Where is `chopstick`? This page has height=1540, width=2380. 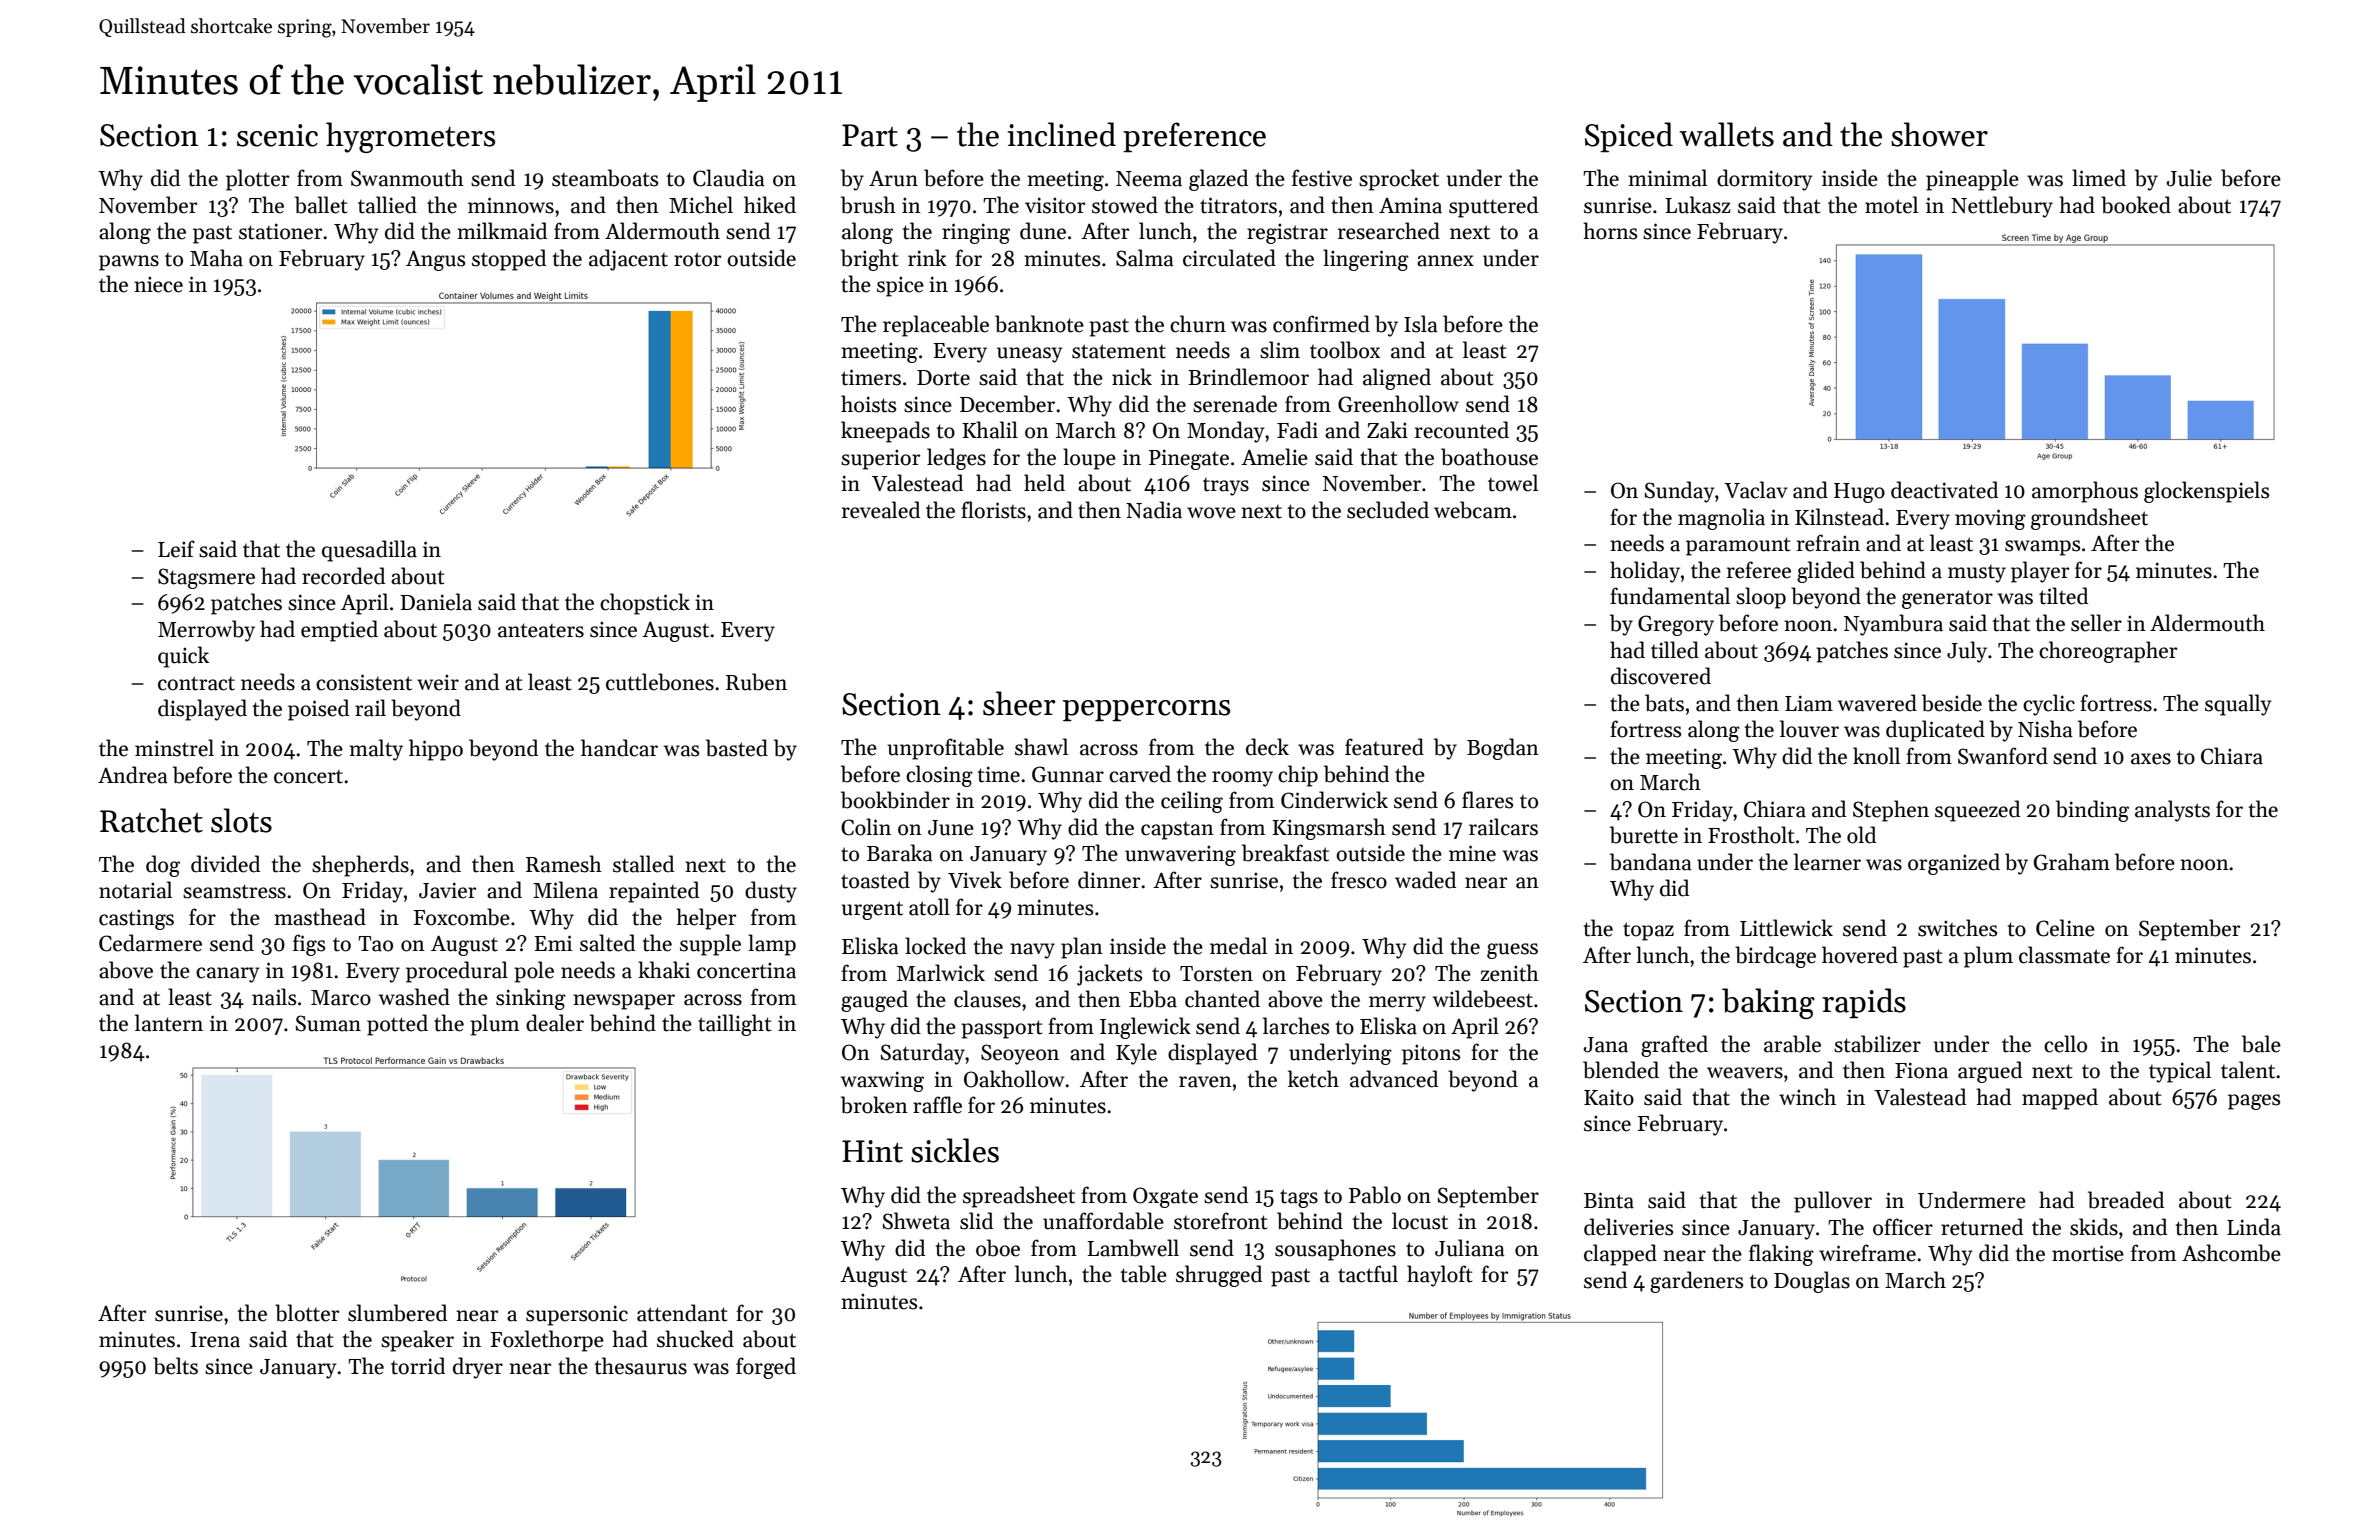
chopstick is located at coordinates (645, 604).
